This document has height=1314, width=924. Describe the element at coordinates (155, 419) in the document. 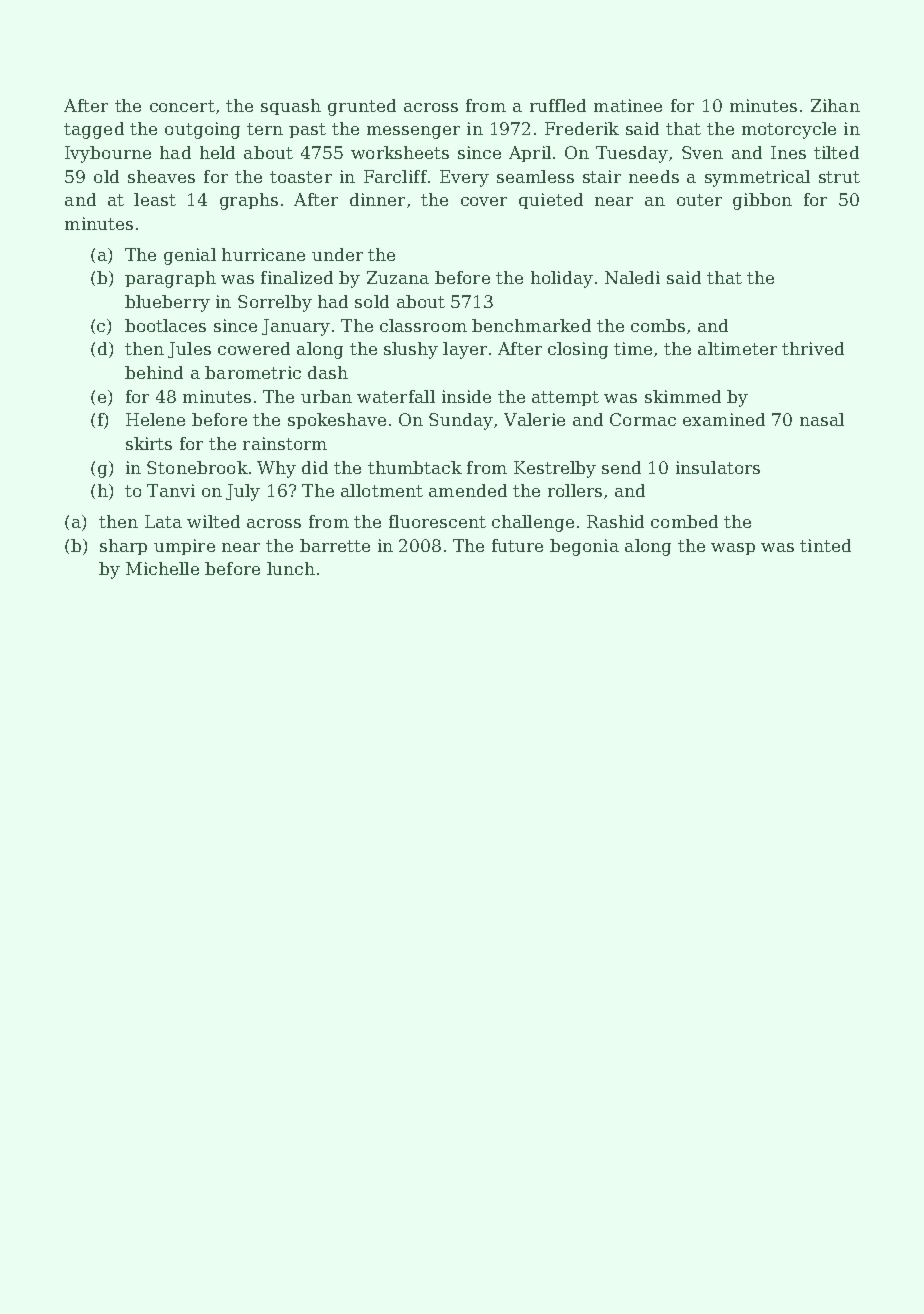

I see `Helene` at that location.
